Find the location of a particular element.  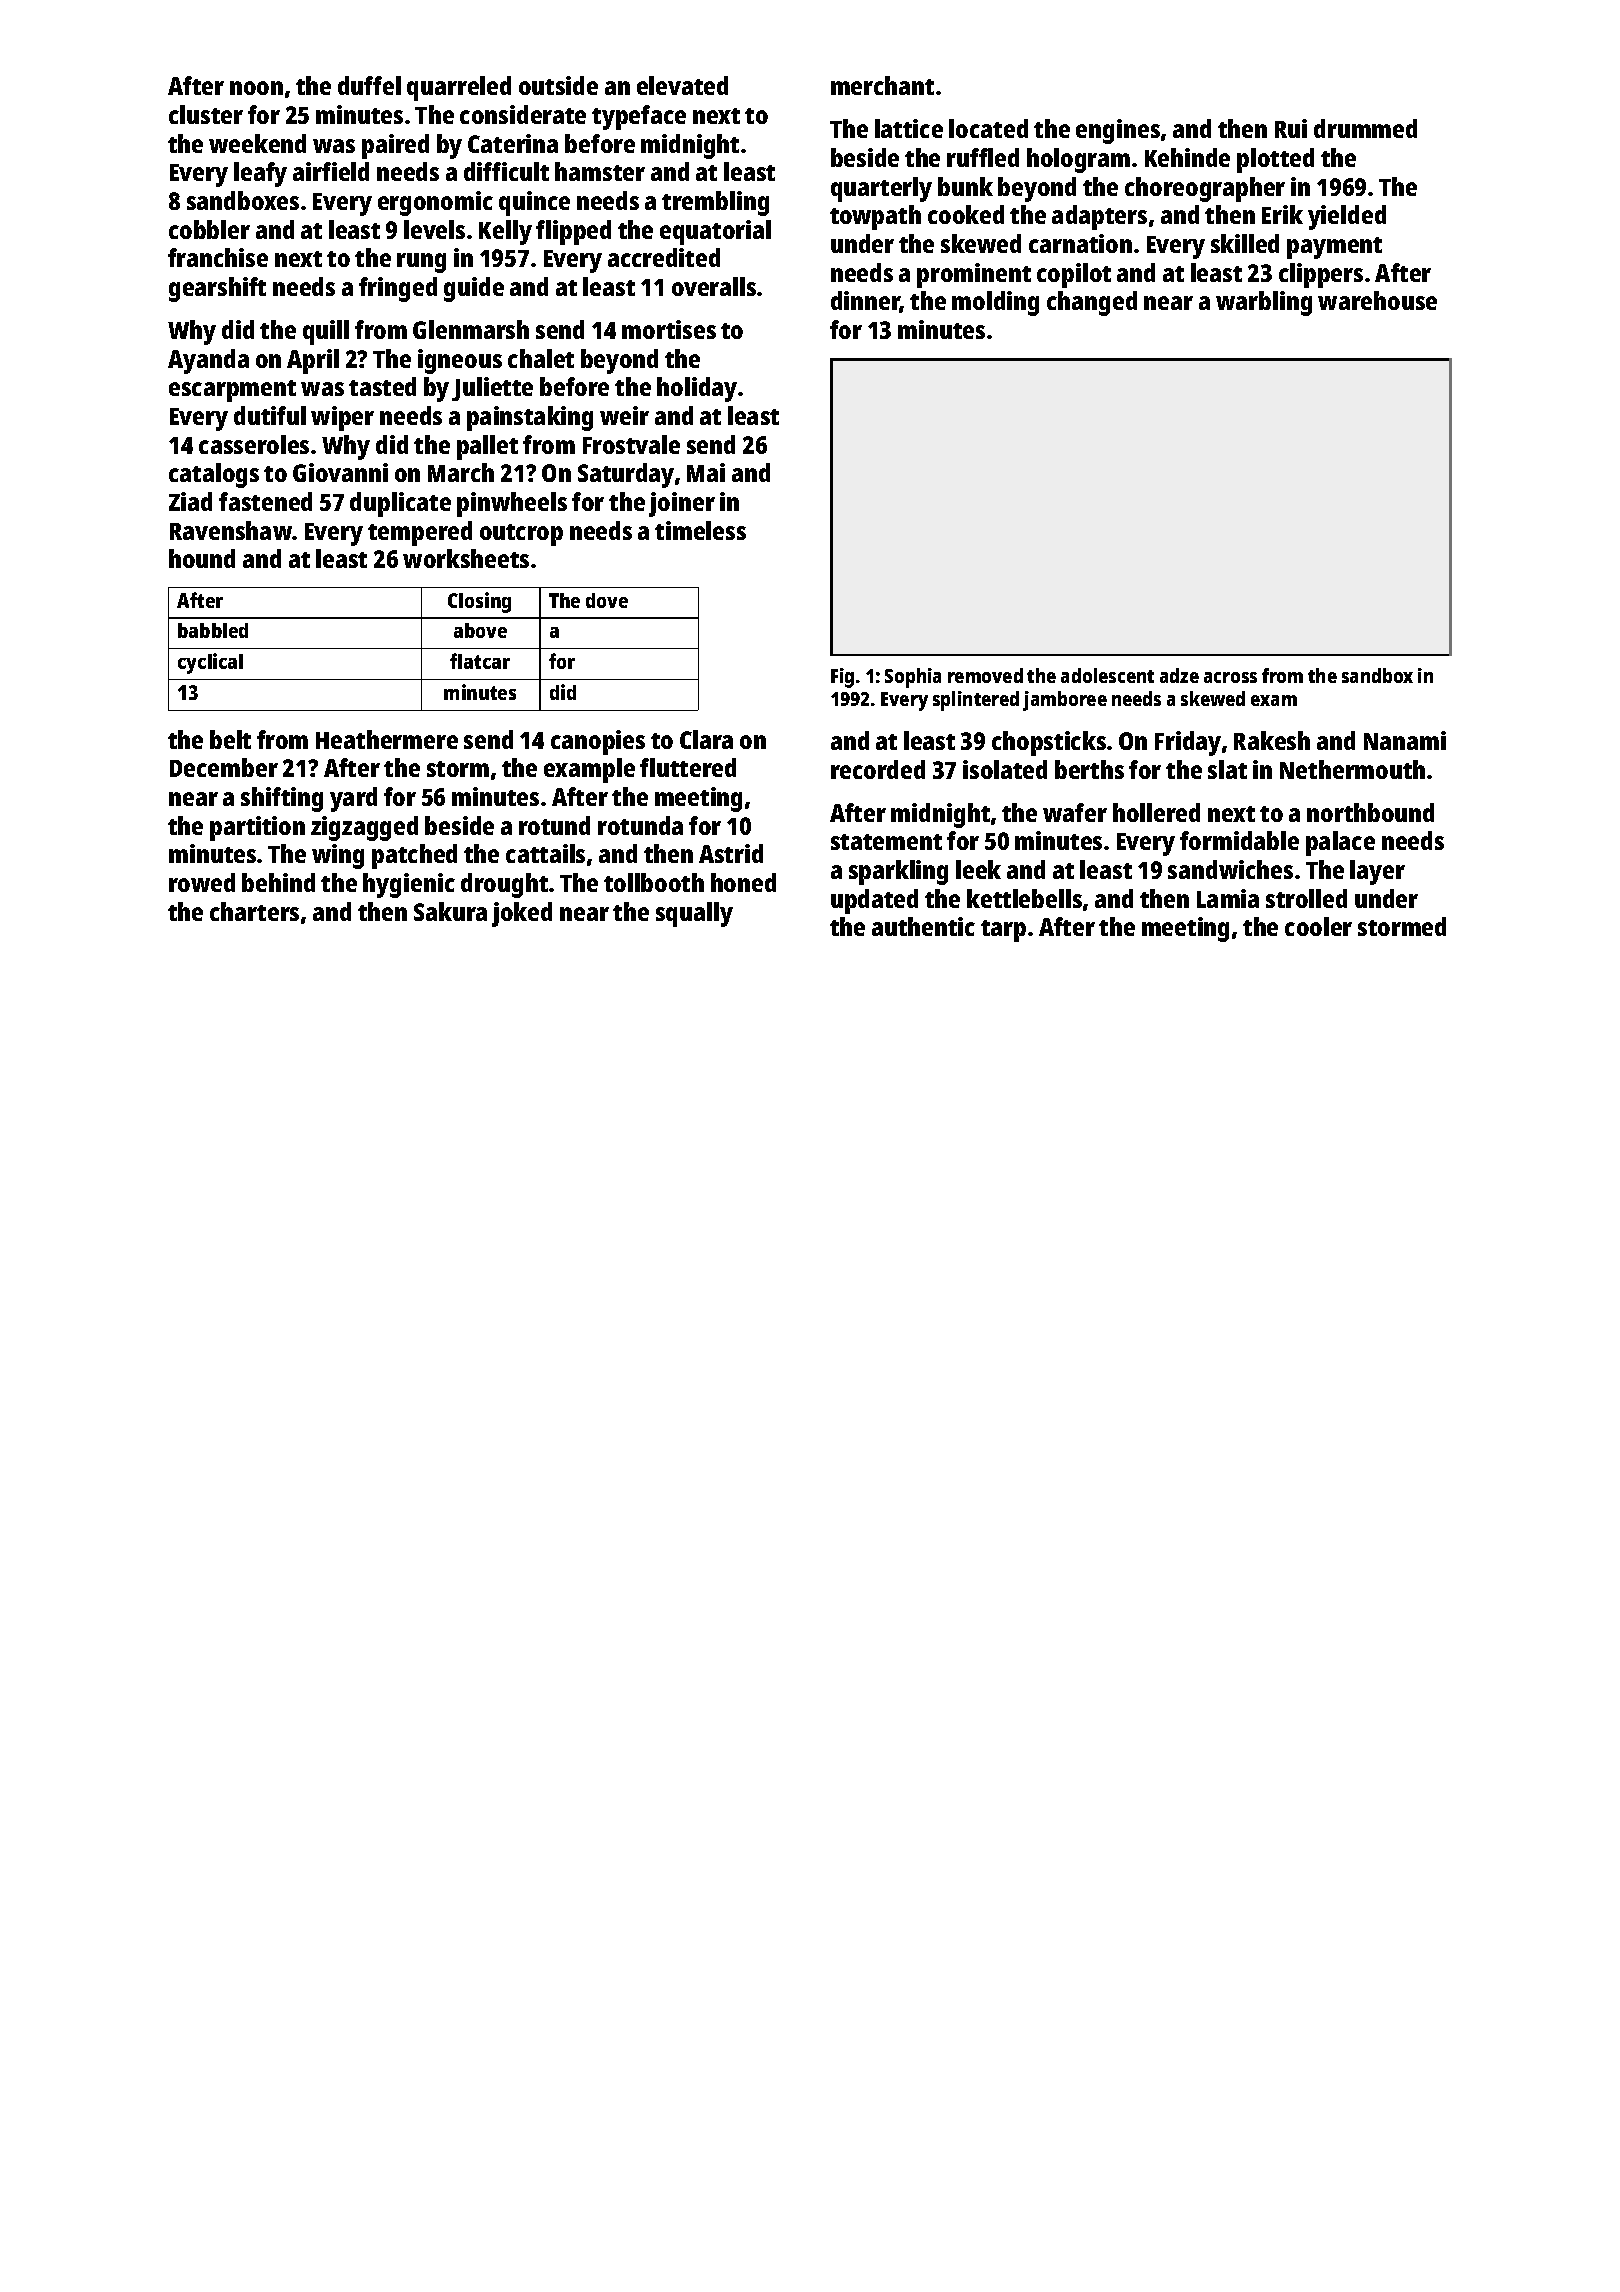

timeless is located at coordinates (700, 530).
